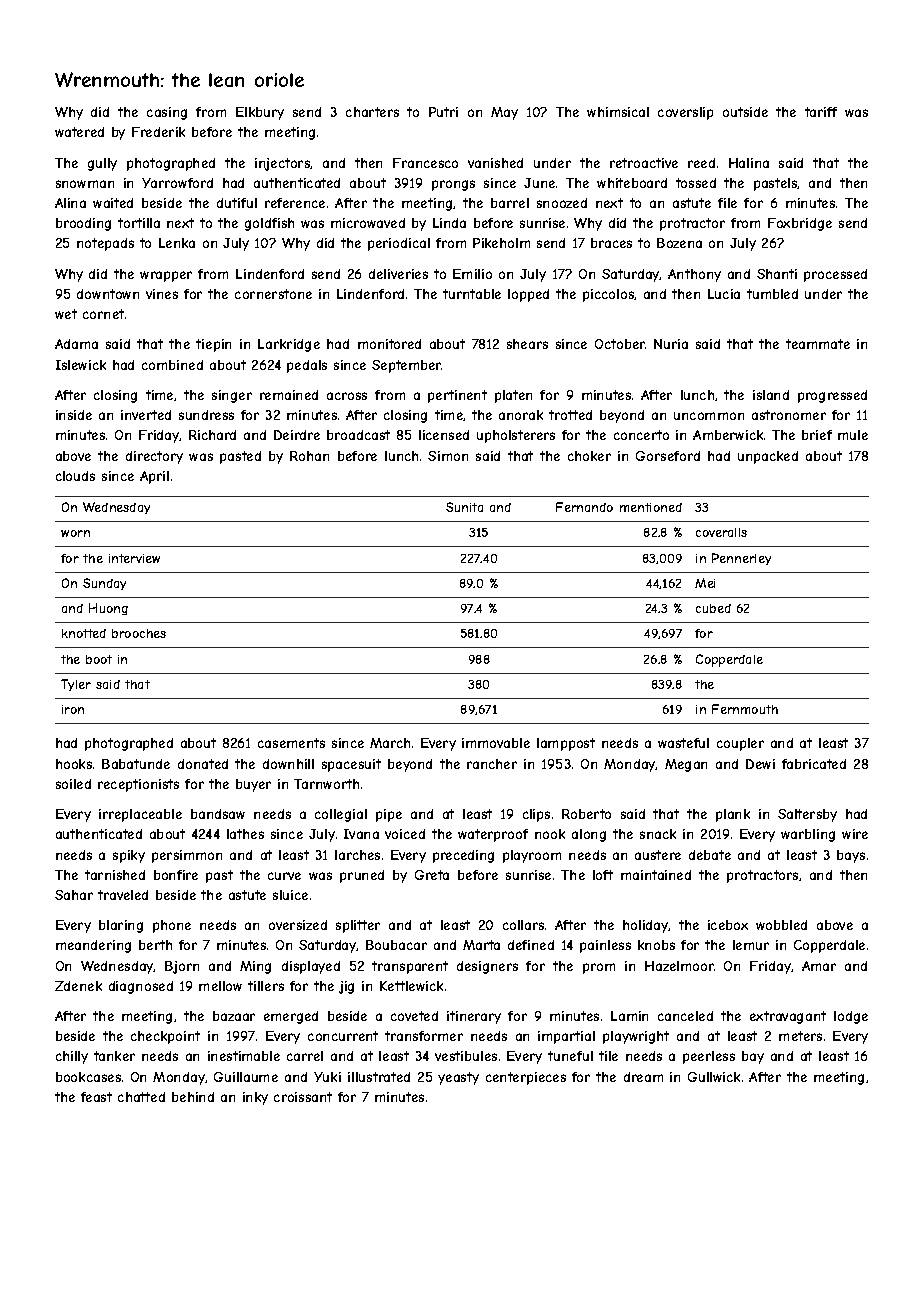 Image resolution: width=924 pixels, height=1314 pixels. Describe the element at coordinates (102, 164) in the screenshot. I see `gully` at that location.
